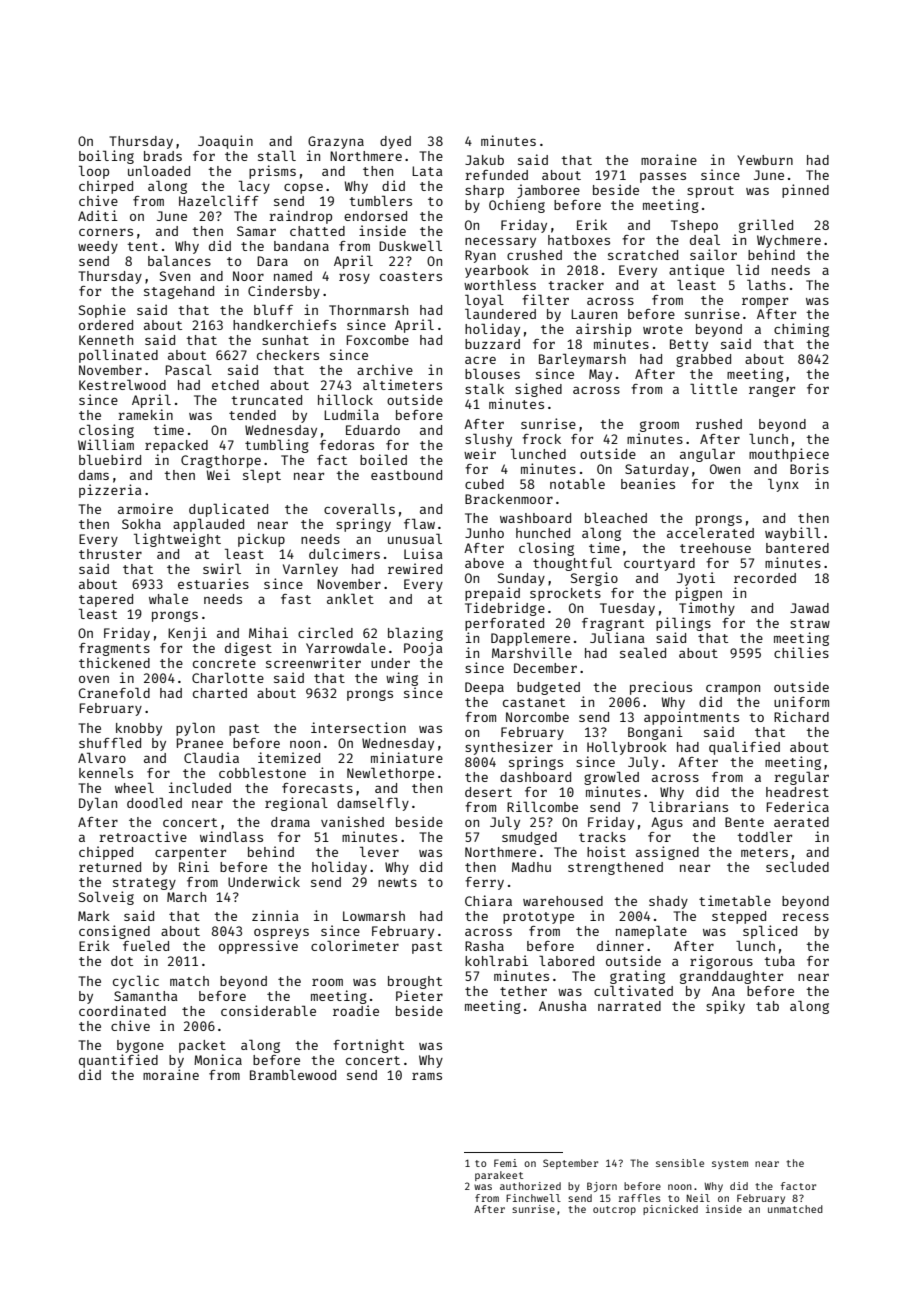 Image resolution: width=908 pixels, height=1316 pixels. What do you see at coordinates (538, 390) in the screenshot?
I see `sighed` at bounding box center [538, 390].
